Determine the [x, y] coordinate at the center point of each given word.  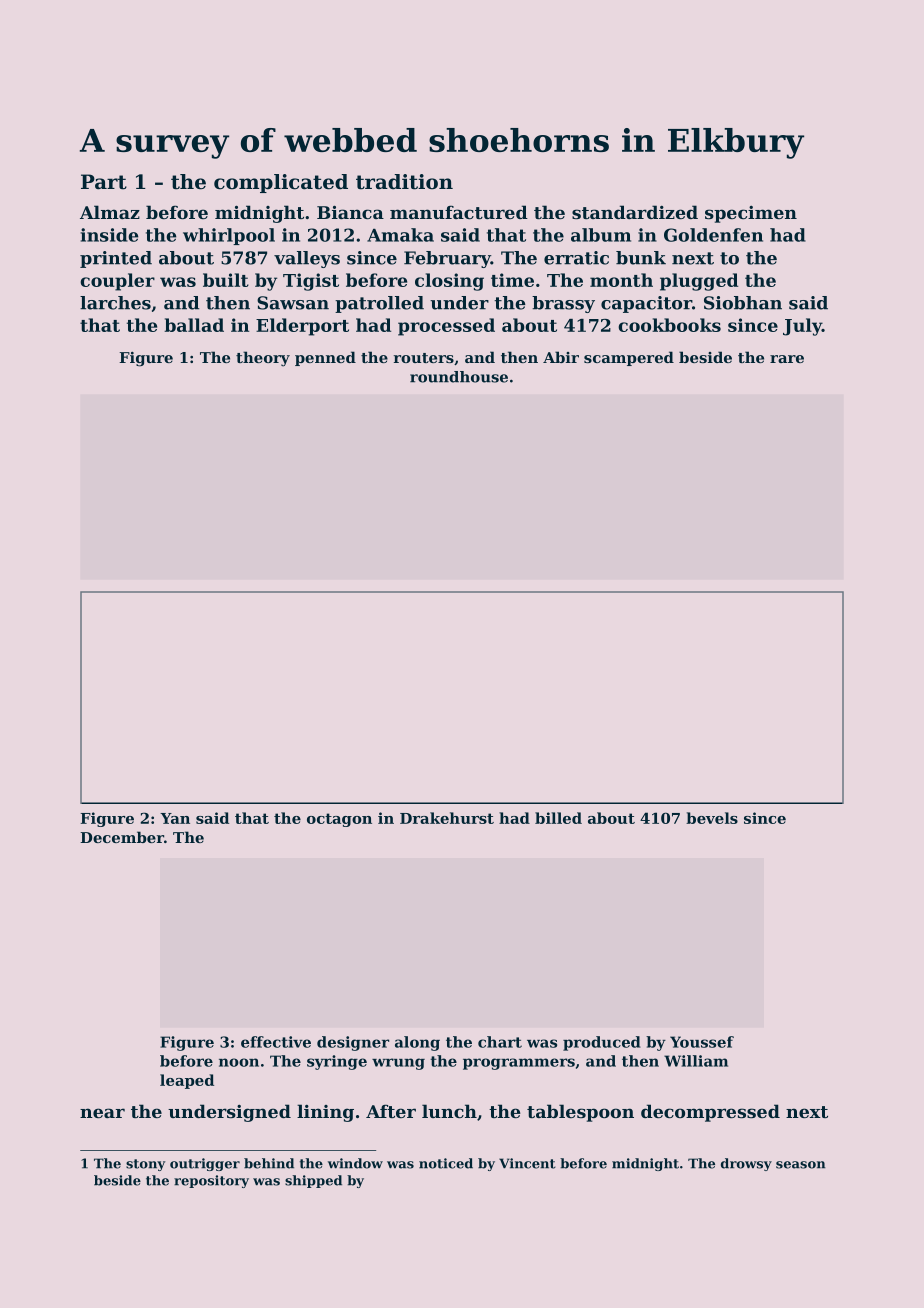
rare [787, 359]
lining [325, 1113]
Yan [175, 818]
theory [263, 359]
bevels [712, 818]
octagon [339, 820]
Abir [561, 357]
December [122, 837]
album [601, 235]
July [802, 327]
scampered [629, 358]
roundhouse [459, 377]
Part [104, 182]
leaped [187, 1081]
